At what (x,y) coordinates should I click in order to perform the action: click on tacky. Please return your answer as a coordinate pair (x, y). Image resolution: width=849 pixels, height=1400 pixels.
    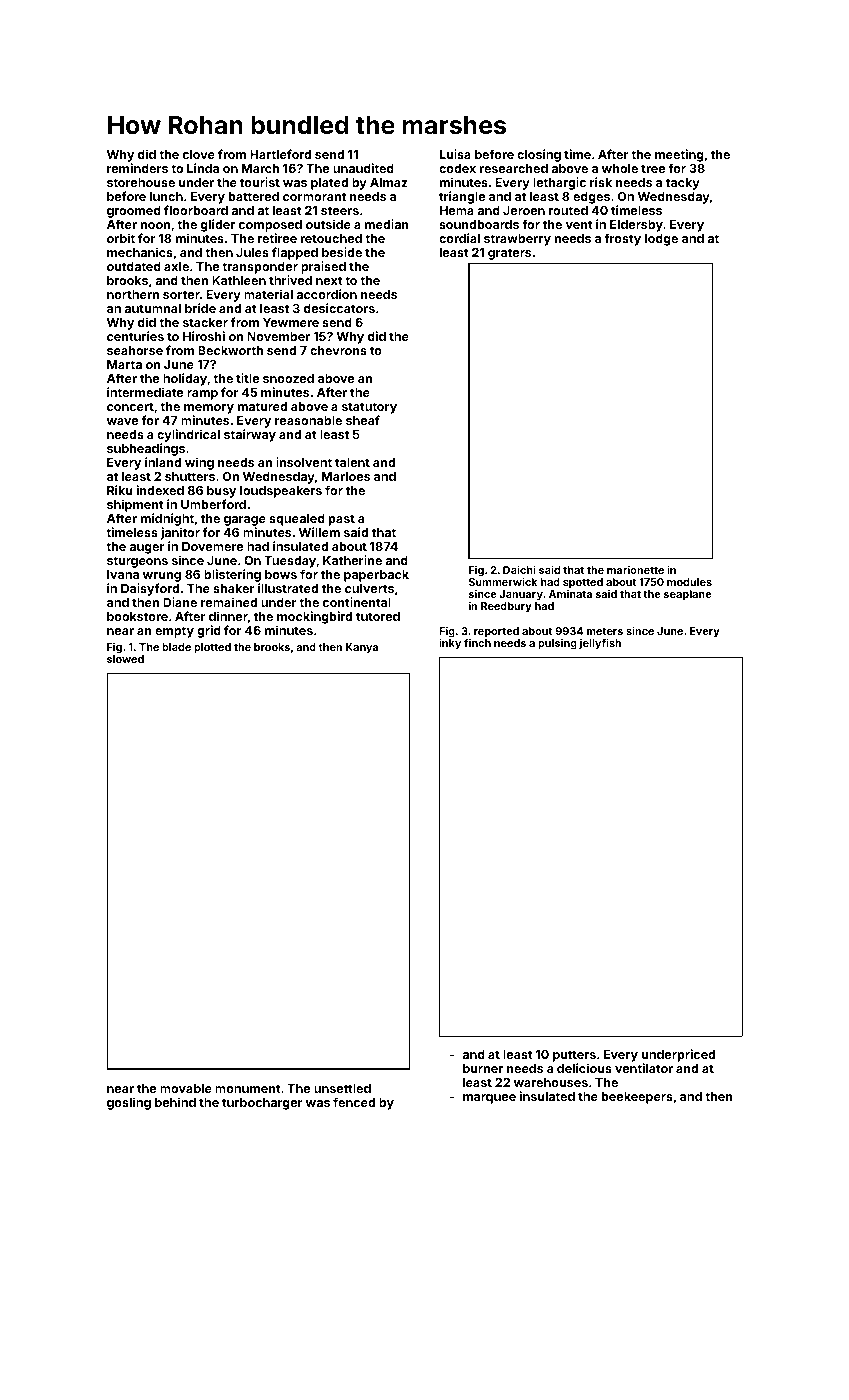
    Looking at the image, I should click on (683, 184).
